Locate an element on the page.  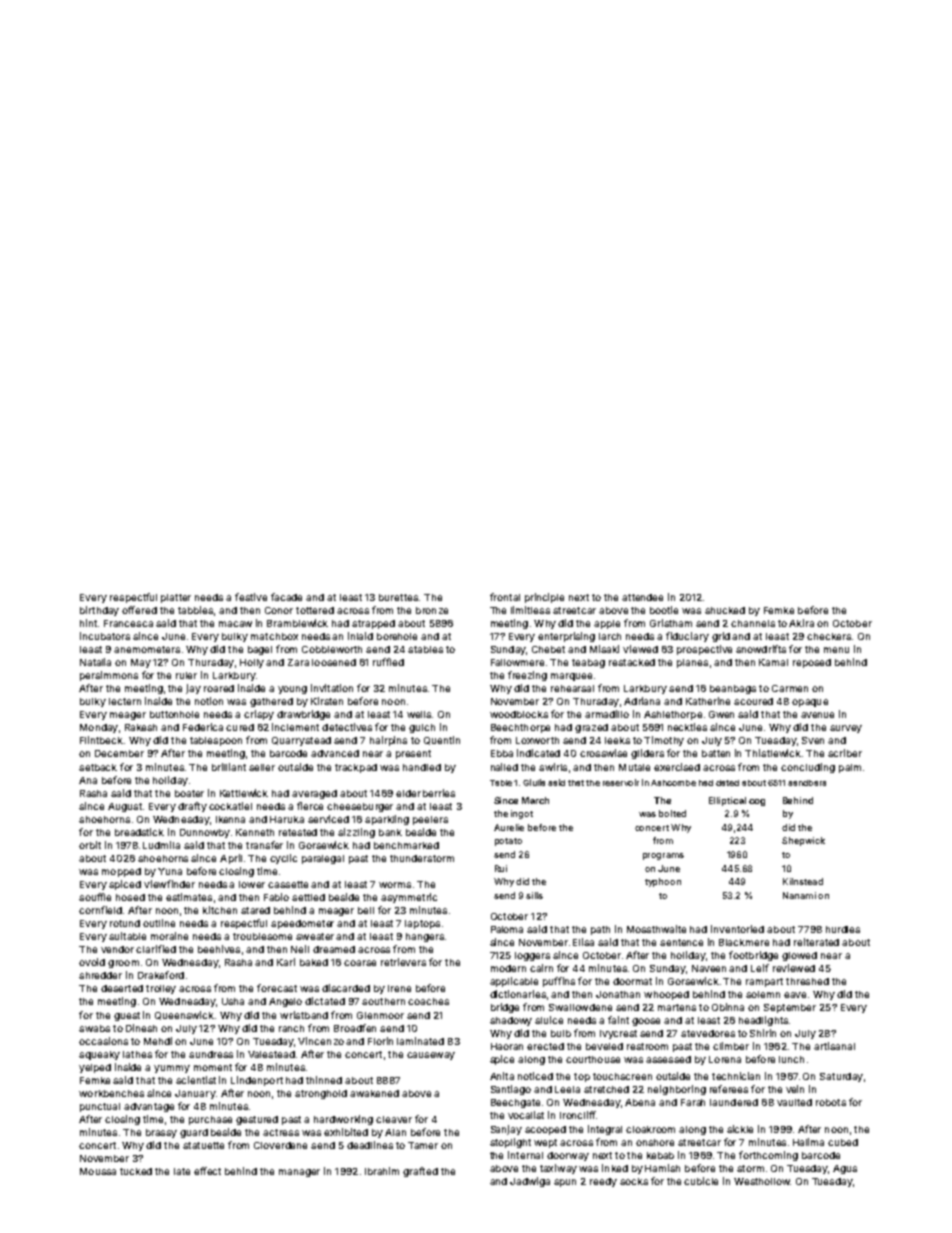
threshed is located at coordinates (807, 981).
